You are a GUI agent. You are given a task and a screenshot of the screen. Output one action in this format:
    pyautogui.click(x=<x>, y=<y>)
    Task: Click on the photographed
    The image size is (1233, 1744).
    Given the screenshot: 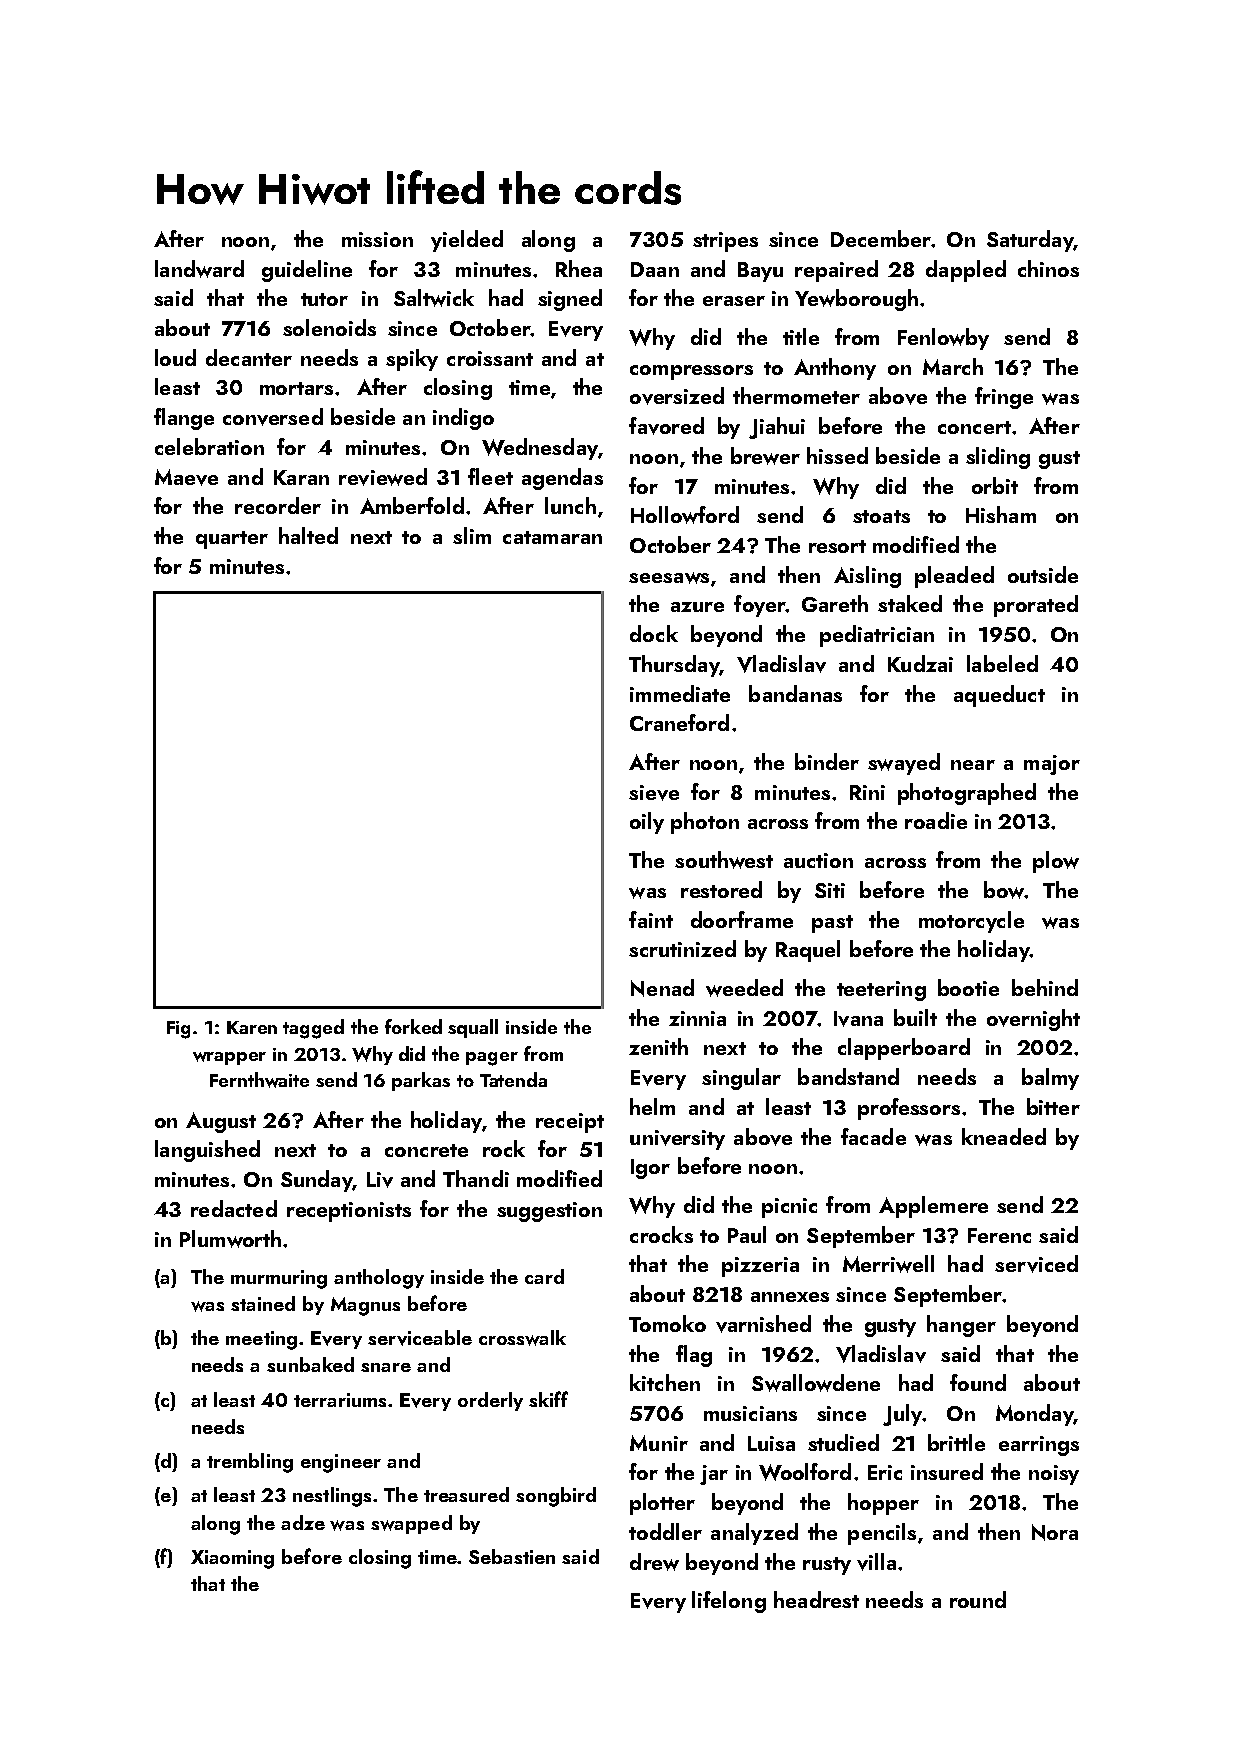 What is the action you would take?
    pyautogui.click(x=967, y=794)
